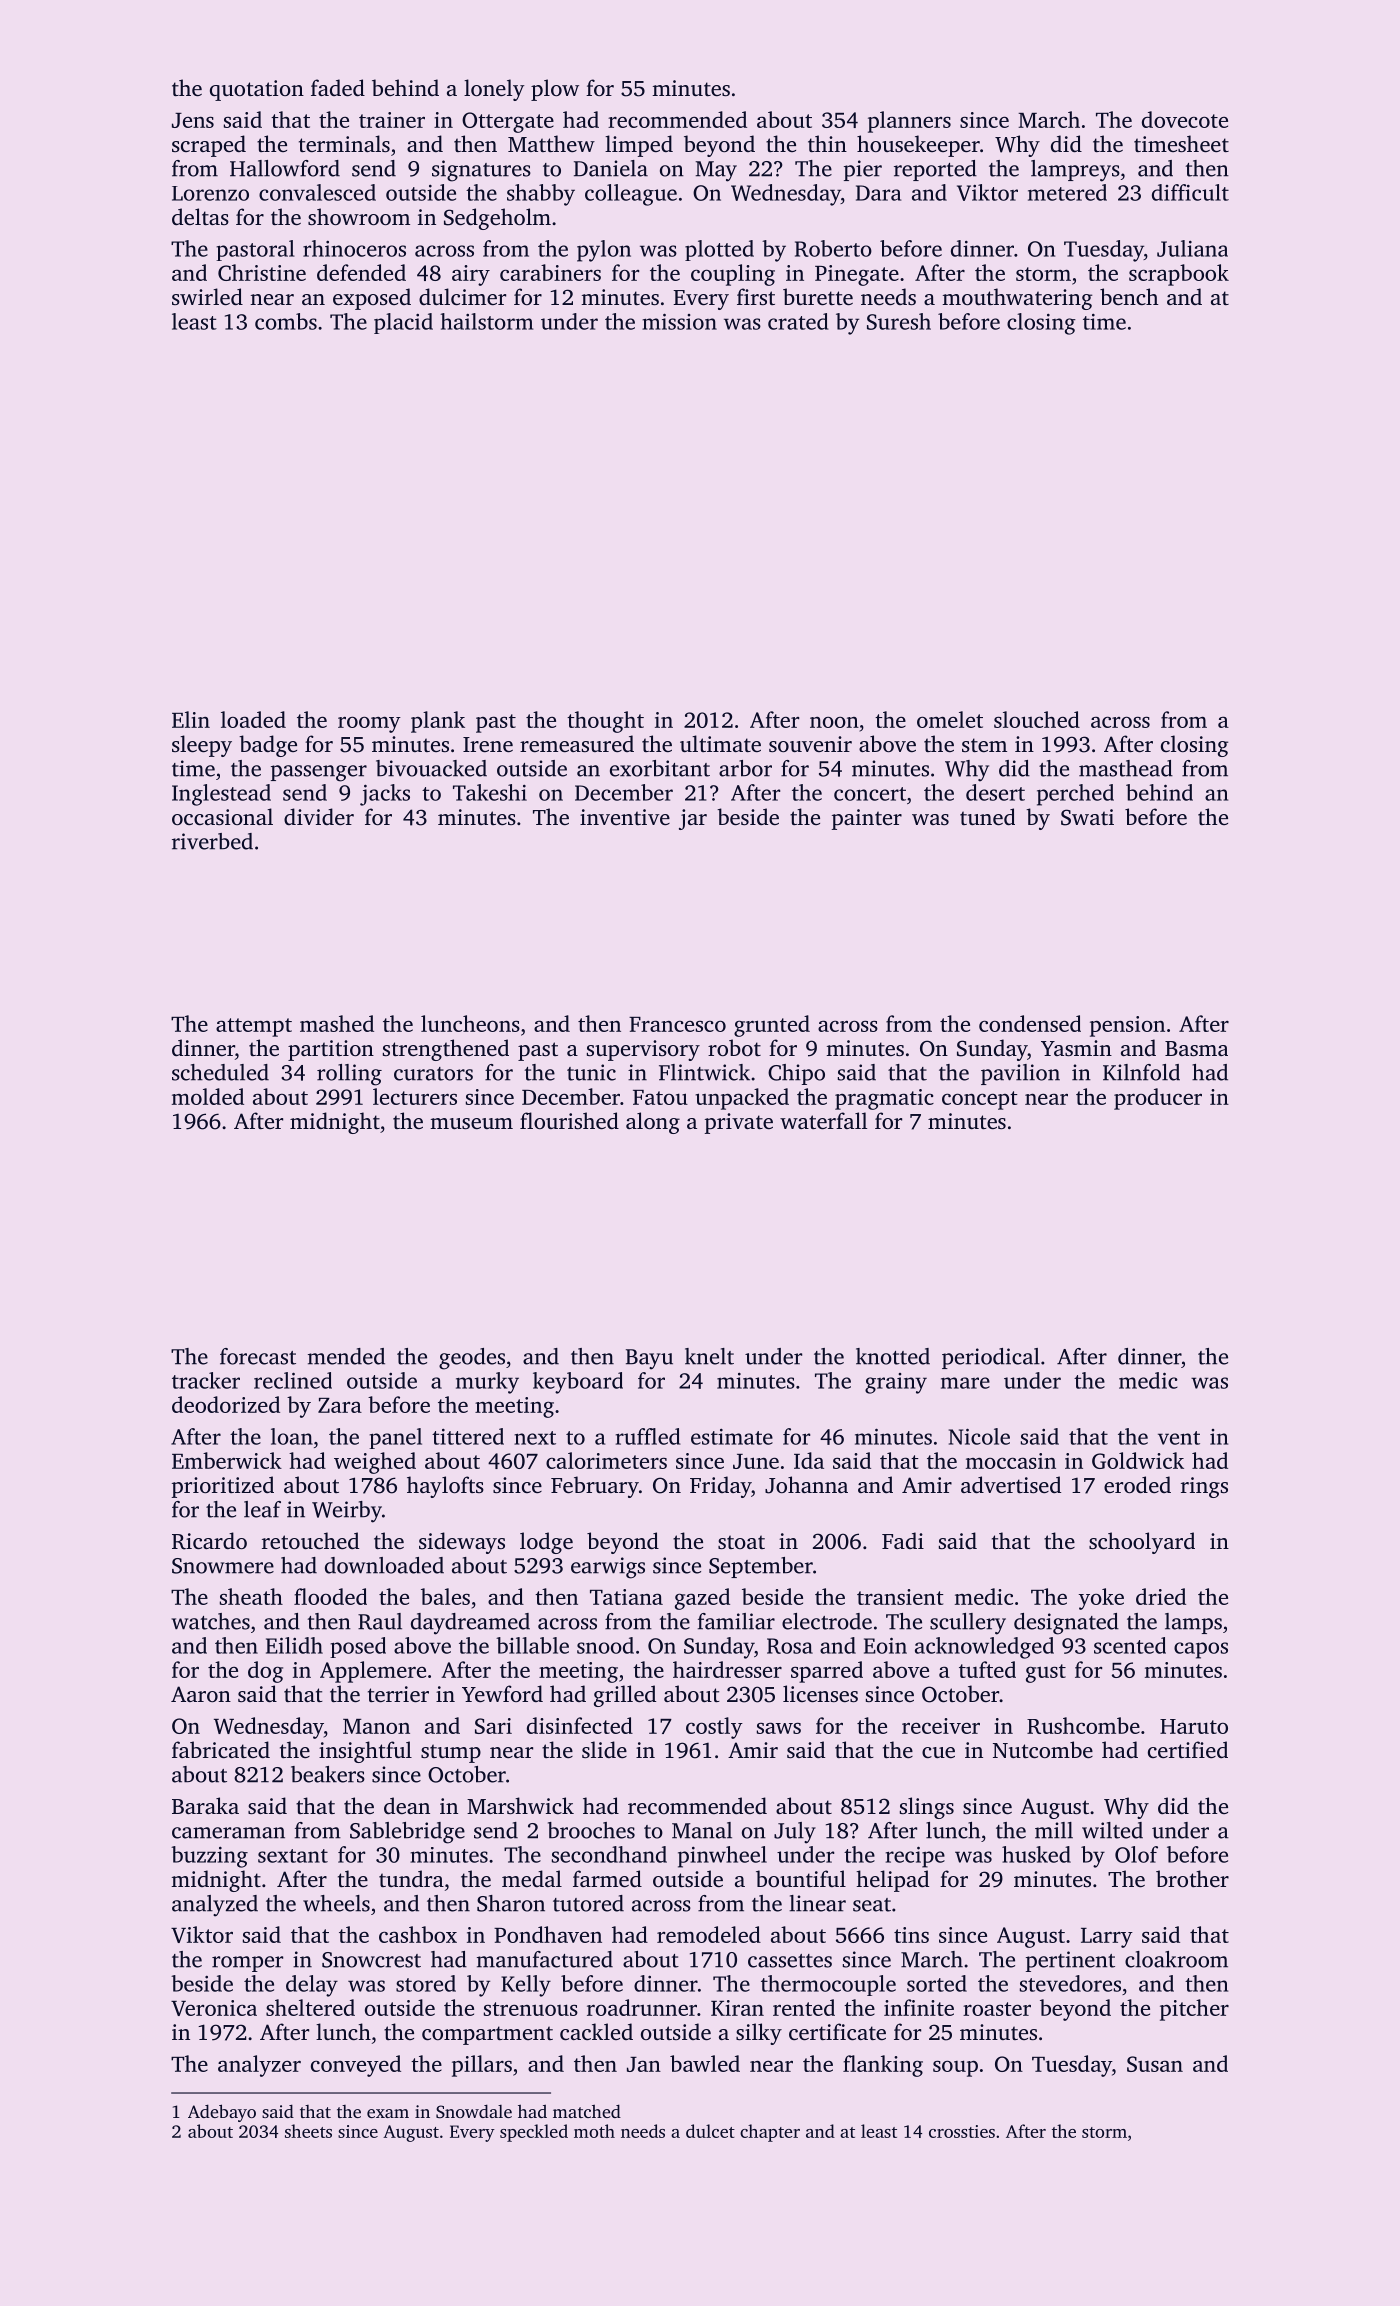  I want to click on grilled, so click(625, 1696).
